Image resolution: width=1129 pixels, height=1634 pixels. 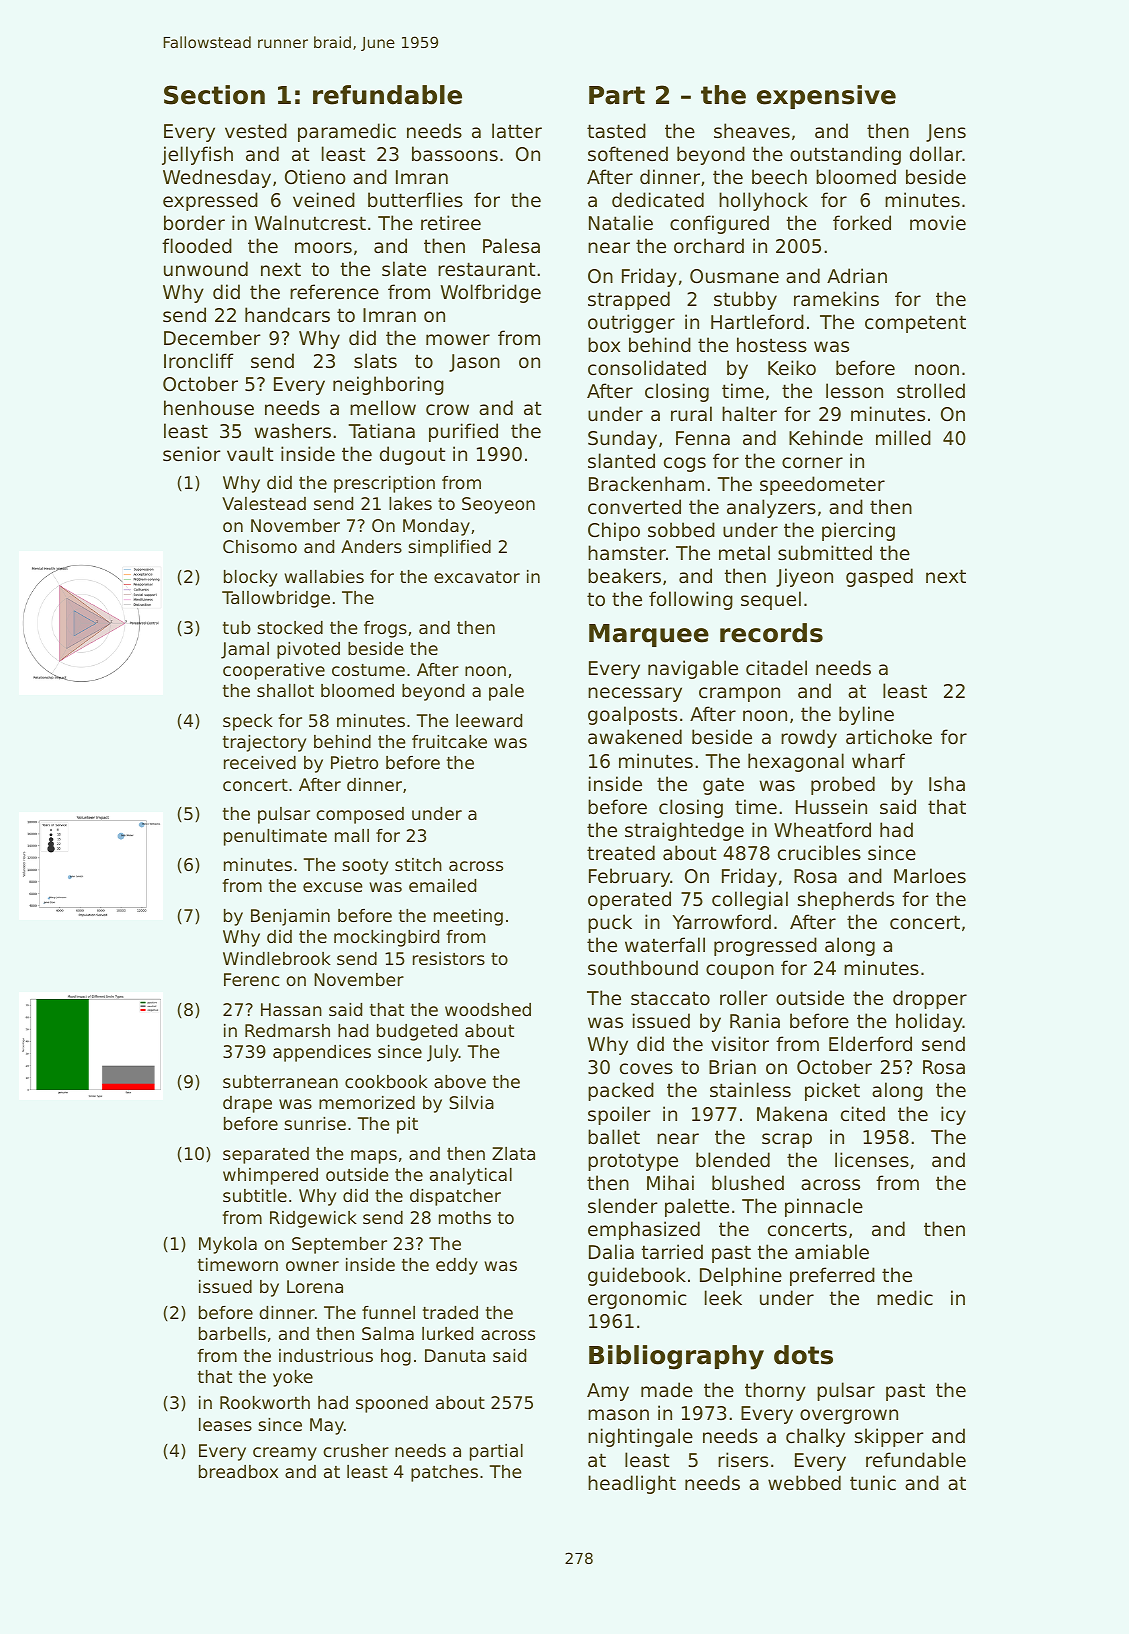 I want to click on latter, so click(x=517, y=130).
